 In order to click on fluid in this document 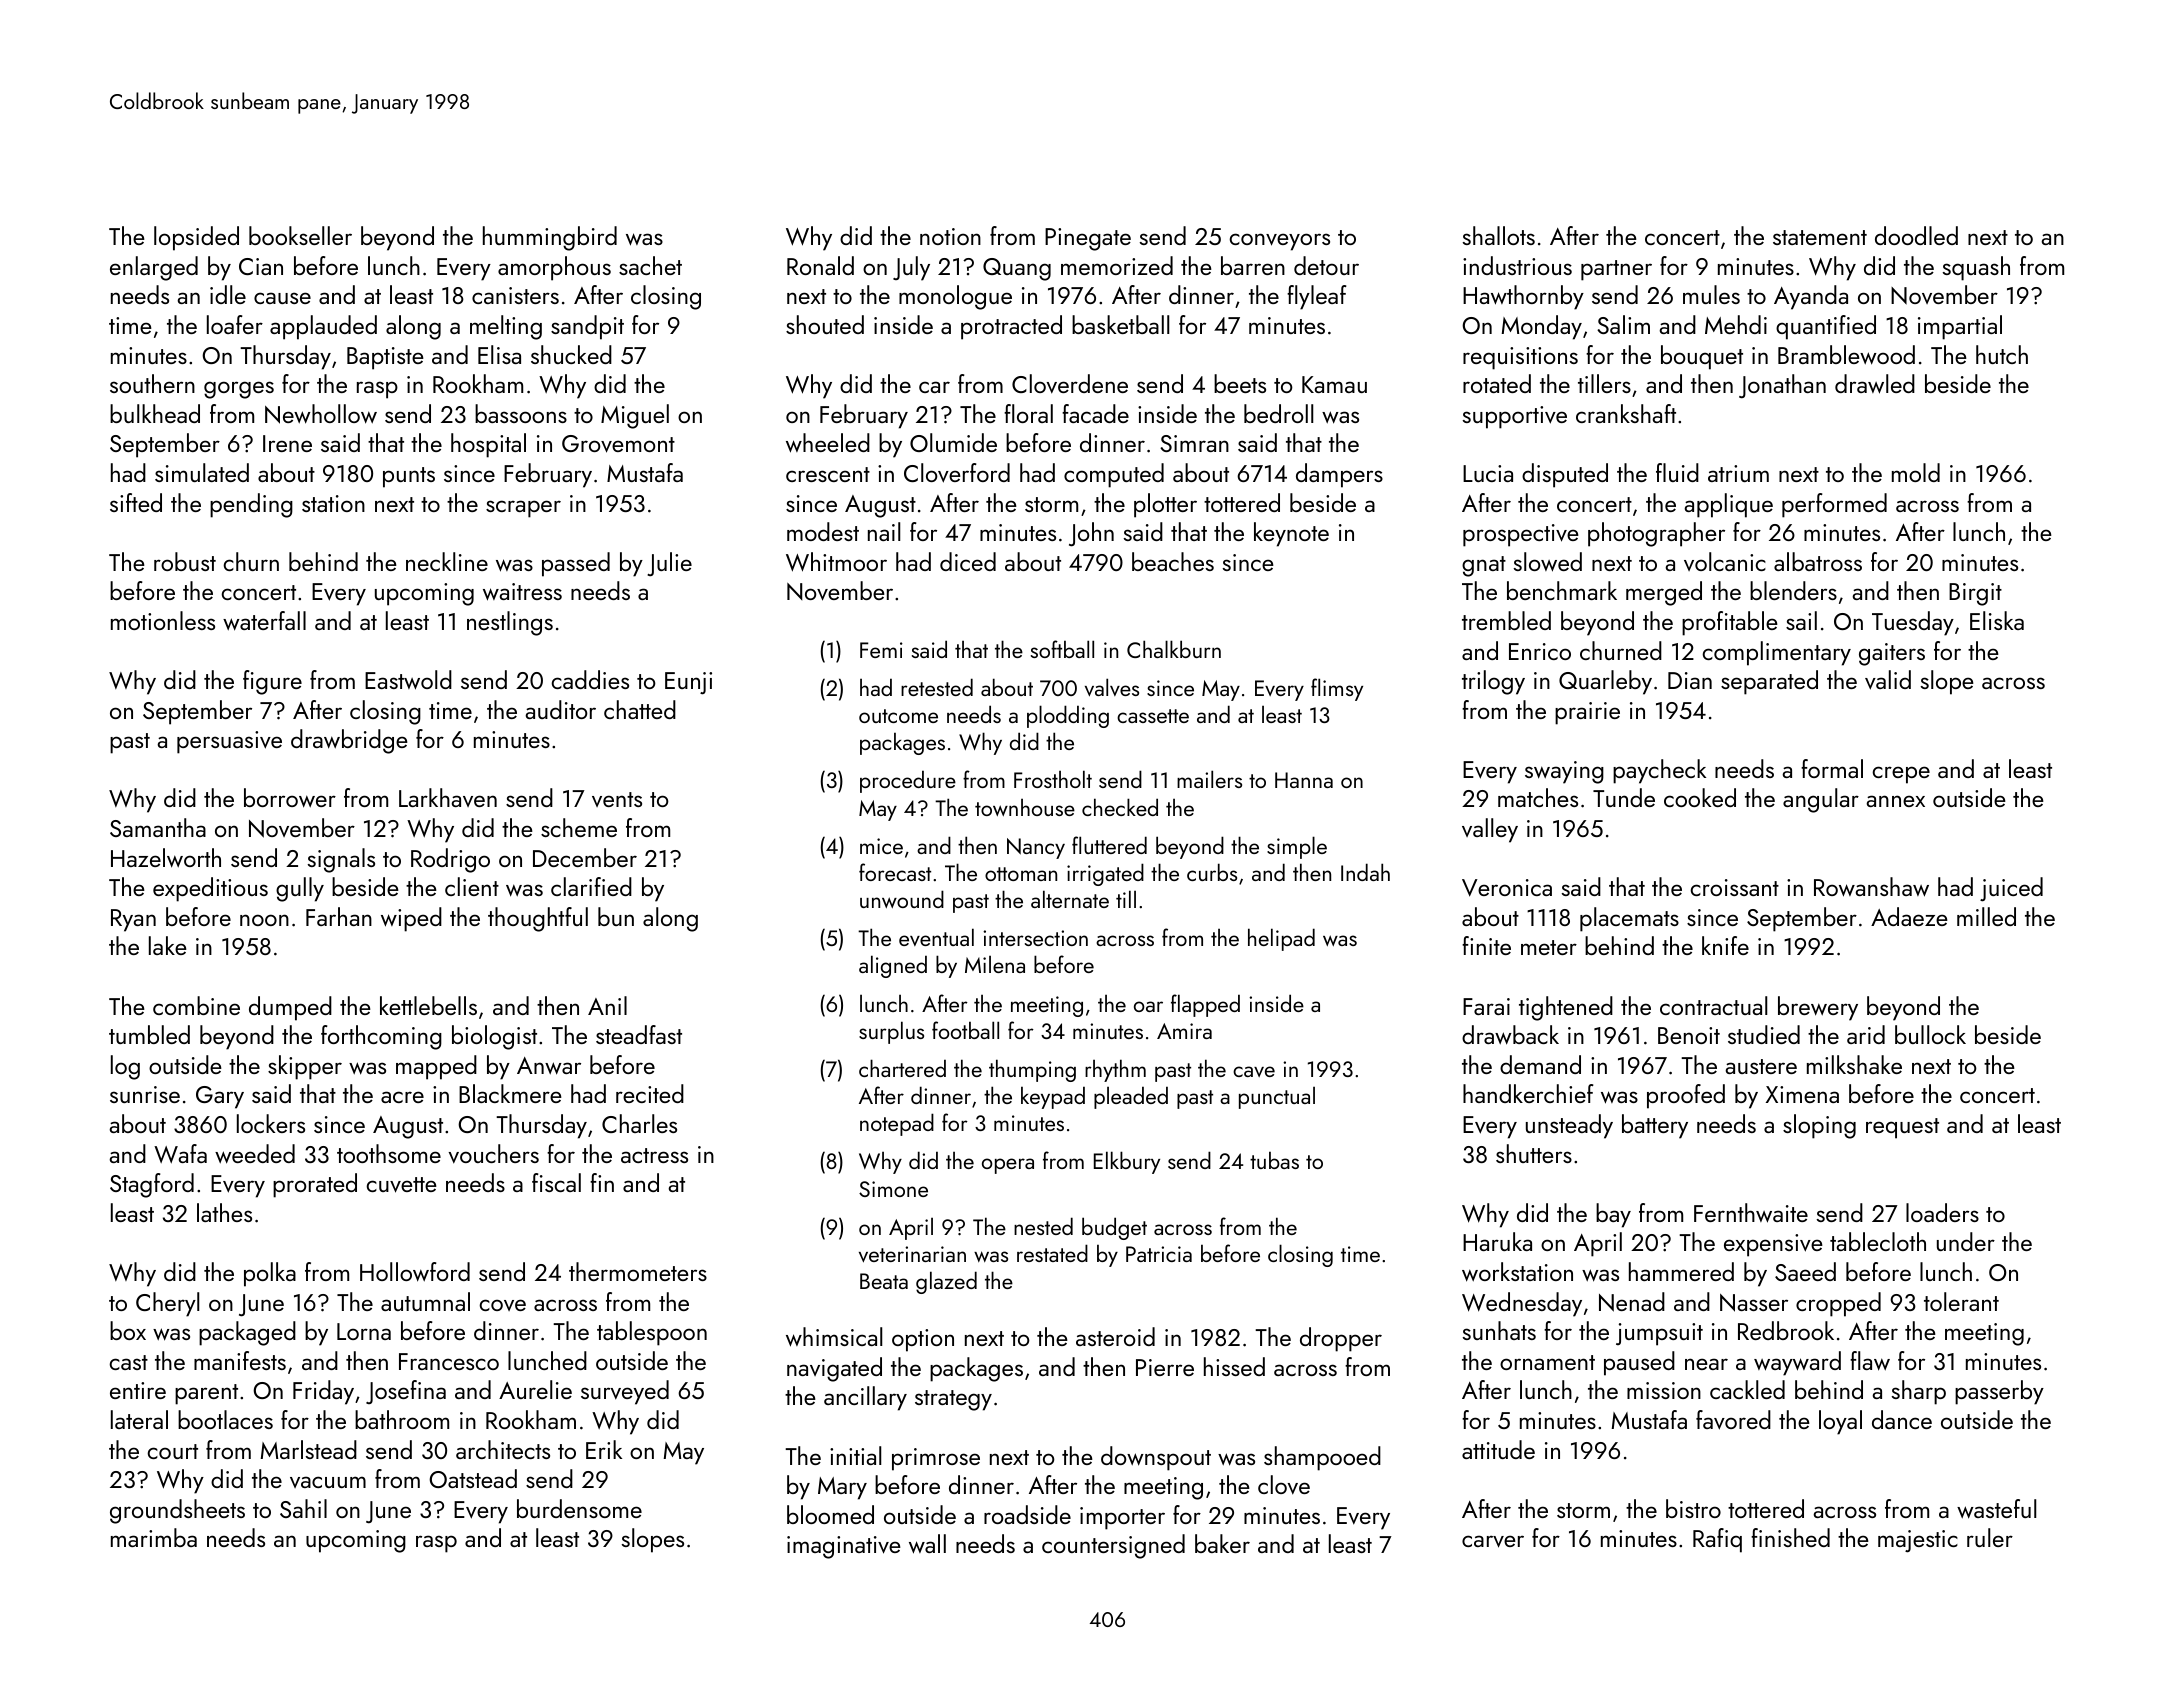, I will do `click(1677, 472)`.
